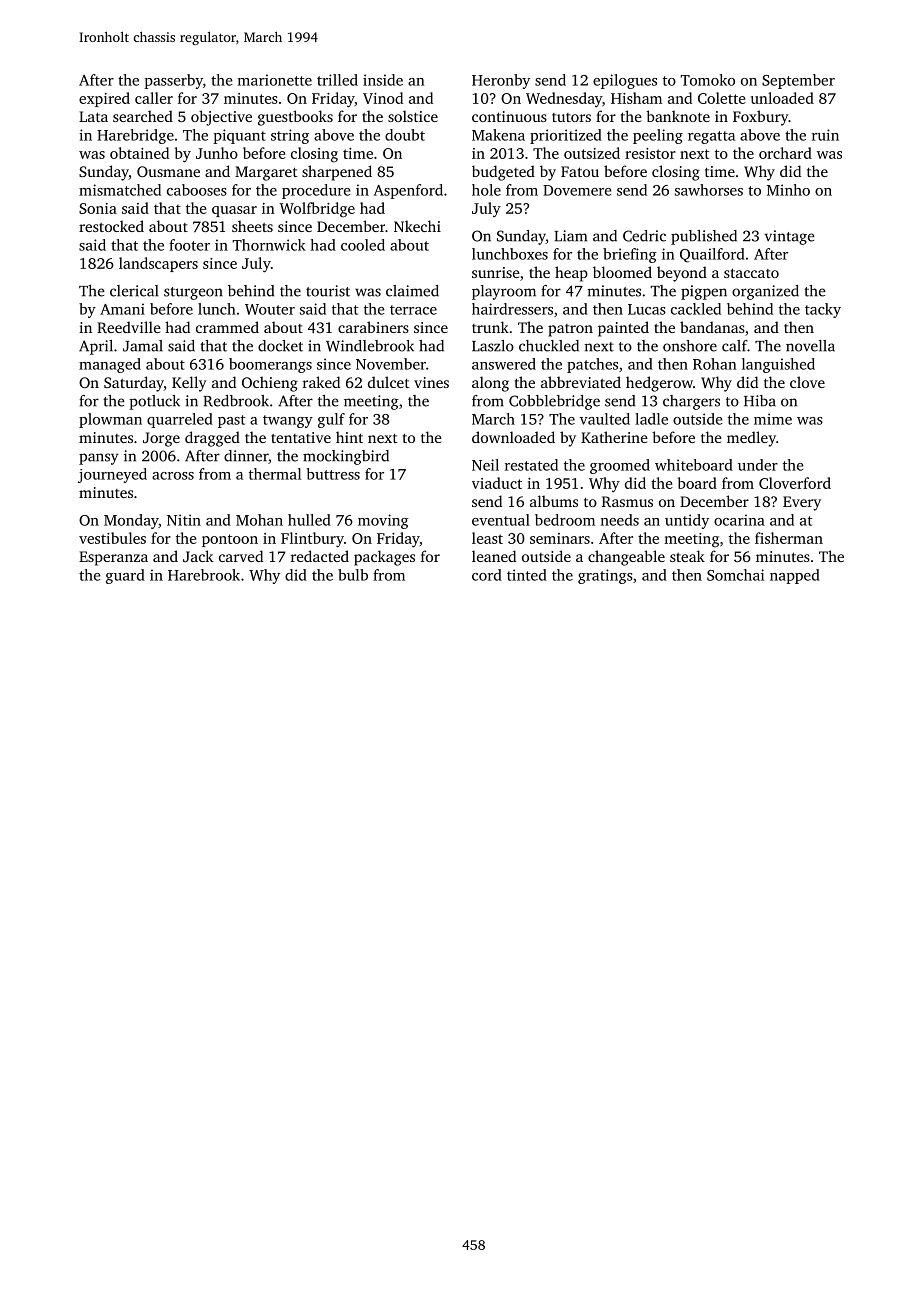  What do you see at coordinates (605, 576) in the image?
I see `gratings` at bounding box center [605, 576].
